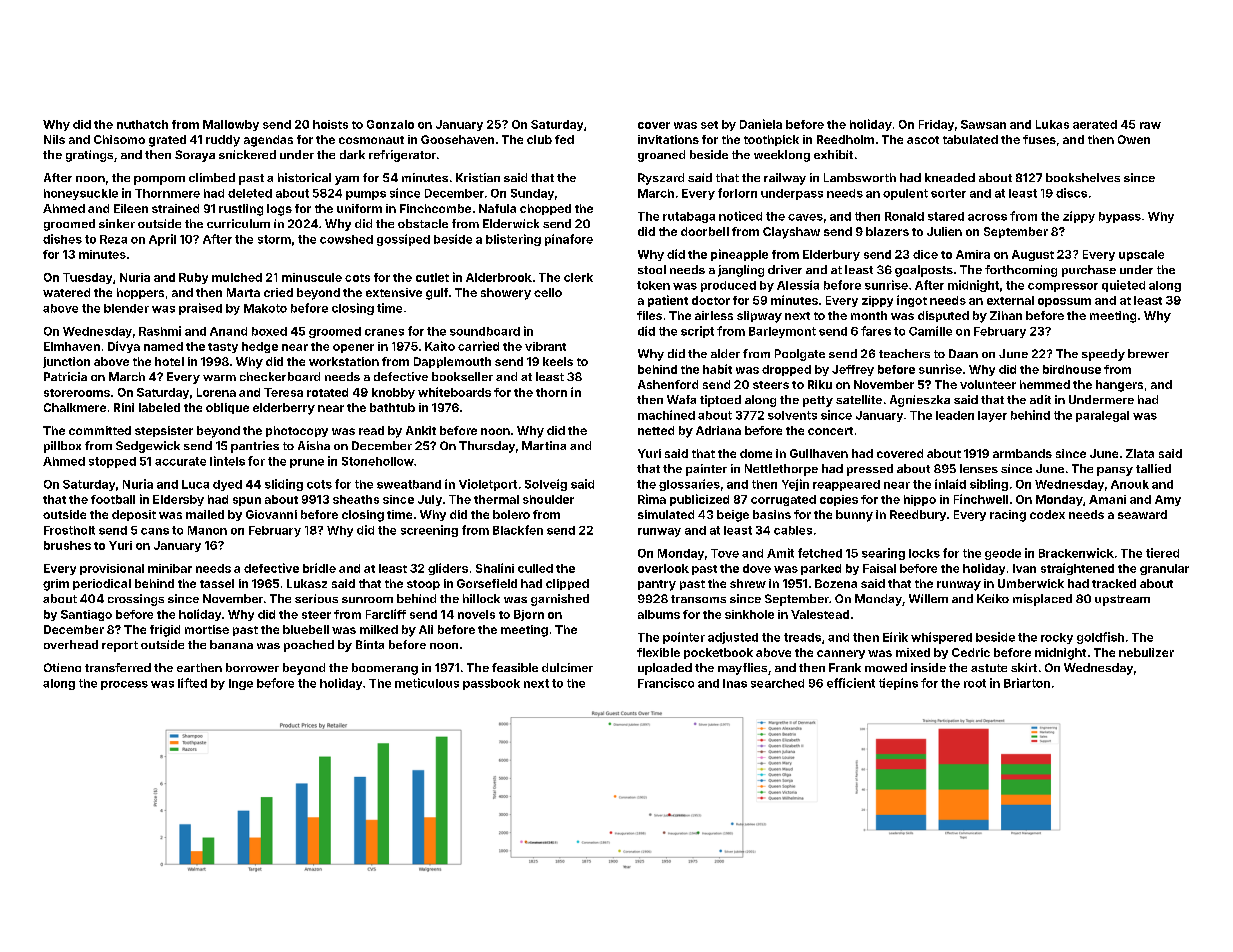 The image size is (1233, 952). What do you see at coordinates (100, 430) in the screenshot?
I see `committed` at bounding box center [100, 430].
